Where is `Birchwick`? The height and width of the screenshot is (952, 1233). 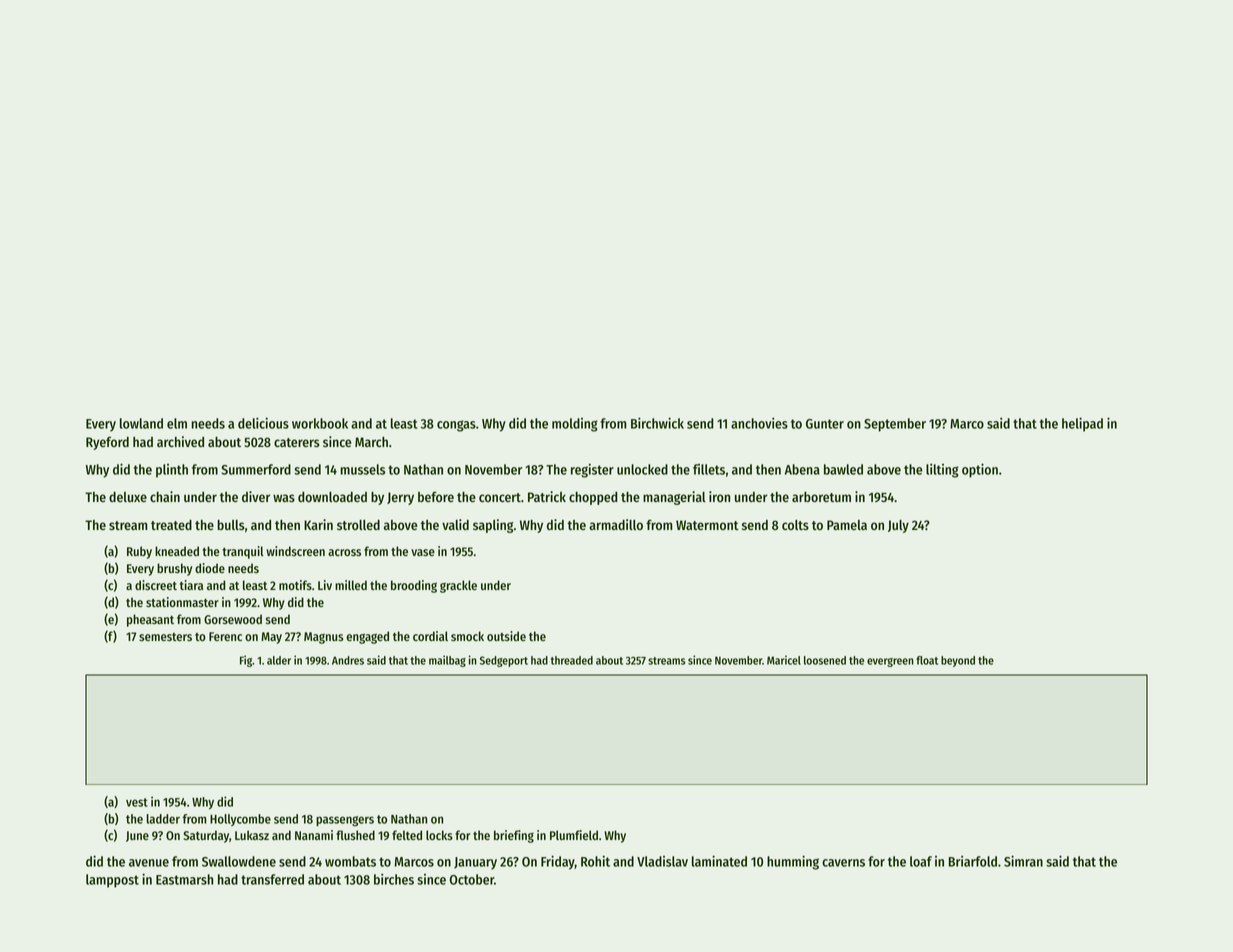
Birchwick is located at coordinates (657, 423).
